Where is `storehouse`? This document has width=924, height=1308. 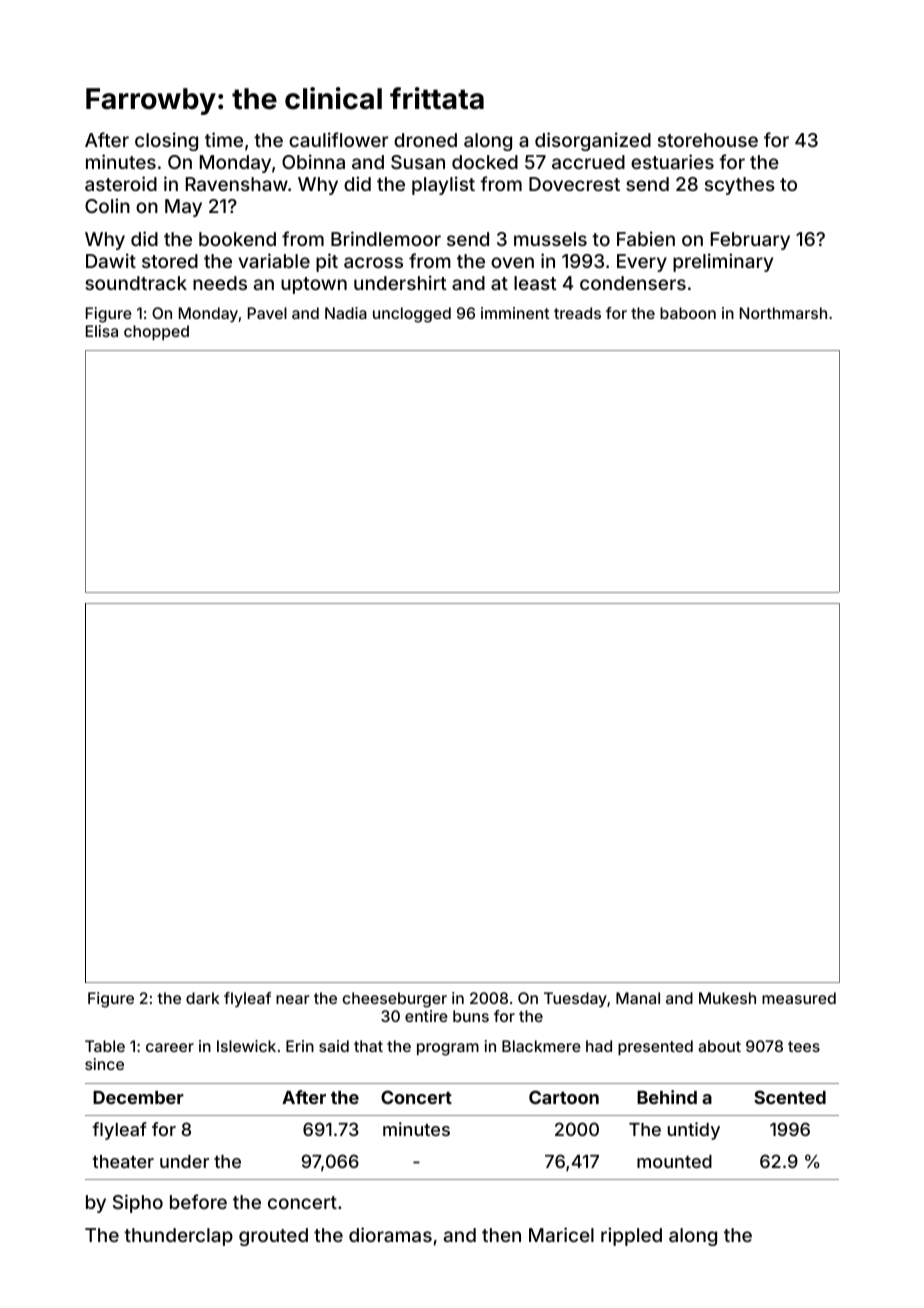
storehouse is located at coordinates (708, 140).
